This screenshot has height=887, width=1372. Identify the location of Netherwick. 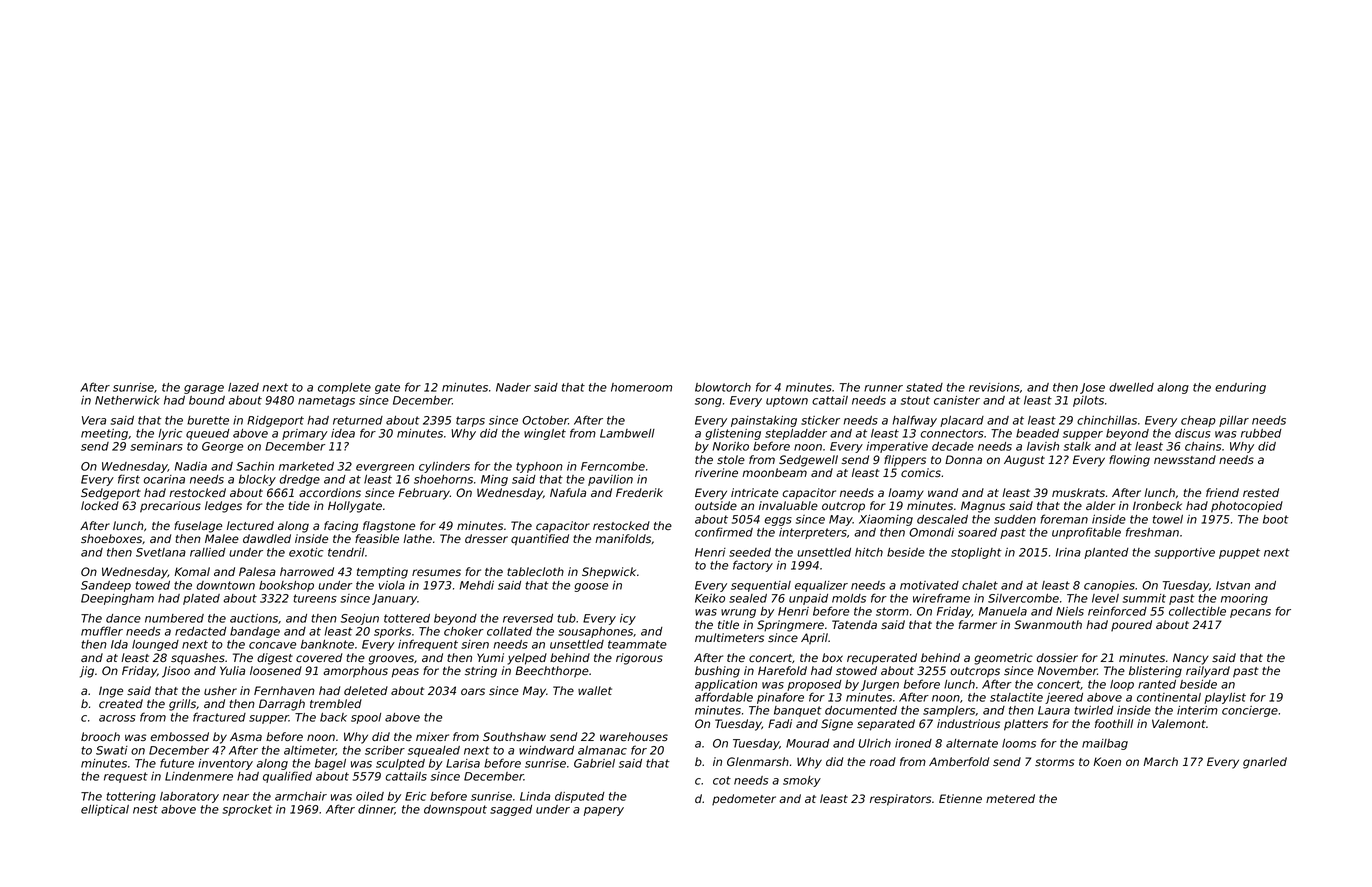
(127, 400).
